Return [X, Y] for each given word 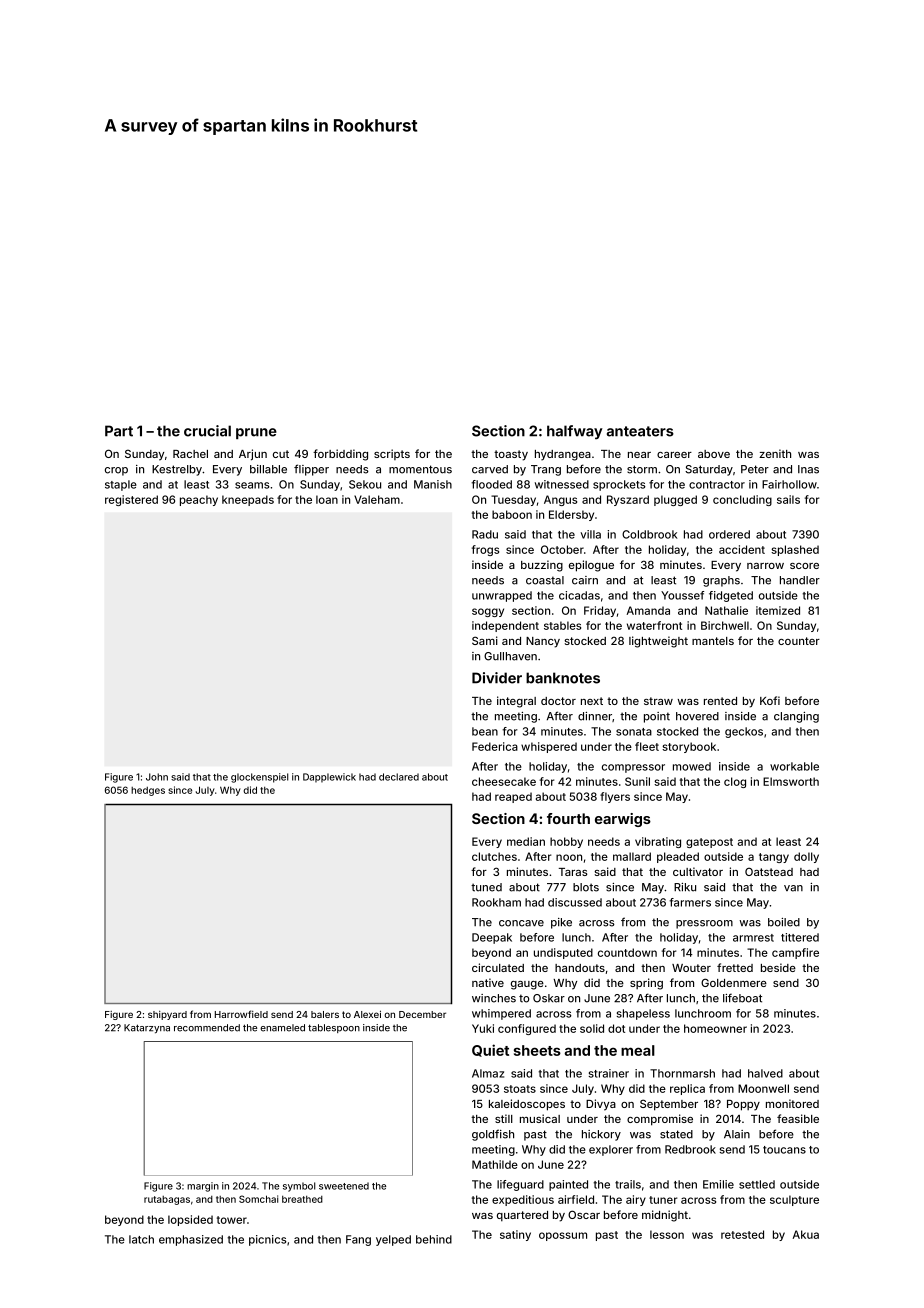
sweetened [344, 1186]
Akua [805, 1234]
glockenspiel [259, 778]
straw [658, 701]
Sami [485, 640]
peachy [199, 500]
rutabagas [167, 1200]
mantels [713, 641]
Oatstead [769, 871]
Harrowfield [241, 1014]
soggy [488, 612]
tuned [486, 887]
